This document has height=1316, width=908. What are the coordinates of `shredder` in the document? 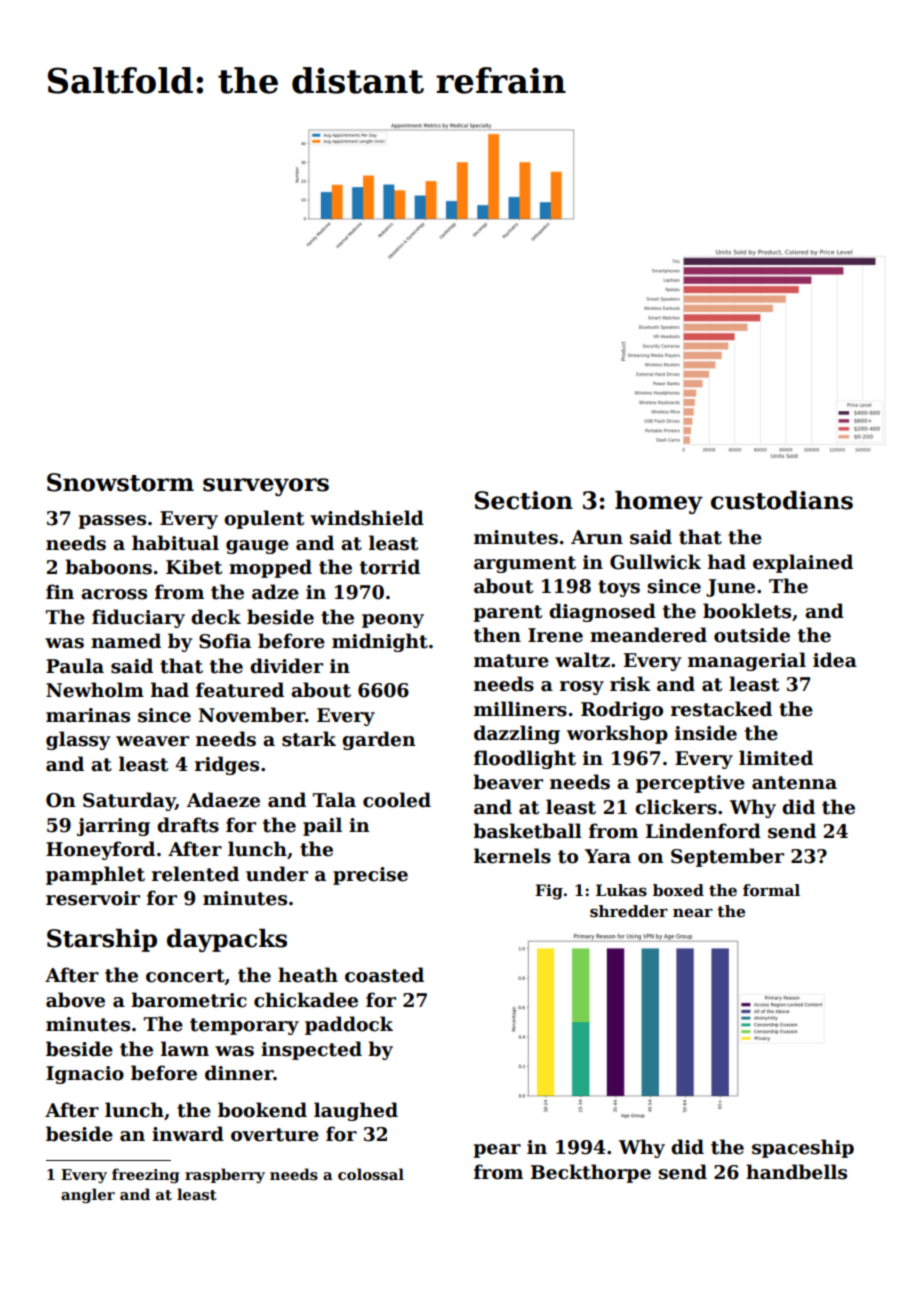 It's located at (629, 911).
